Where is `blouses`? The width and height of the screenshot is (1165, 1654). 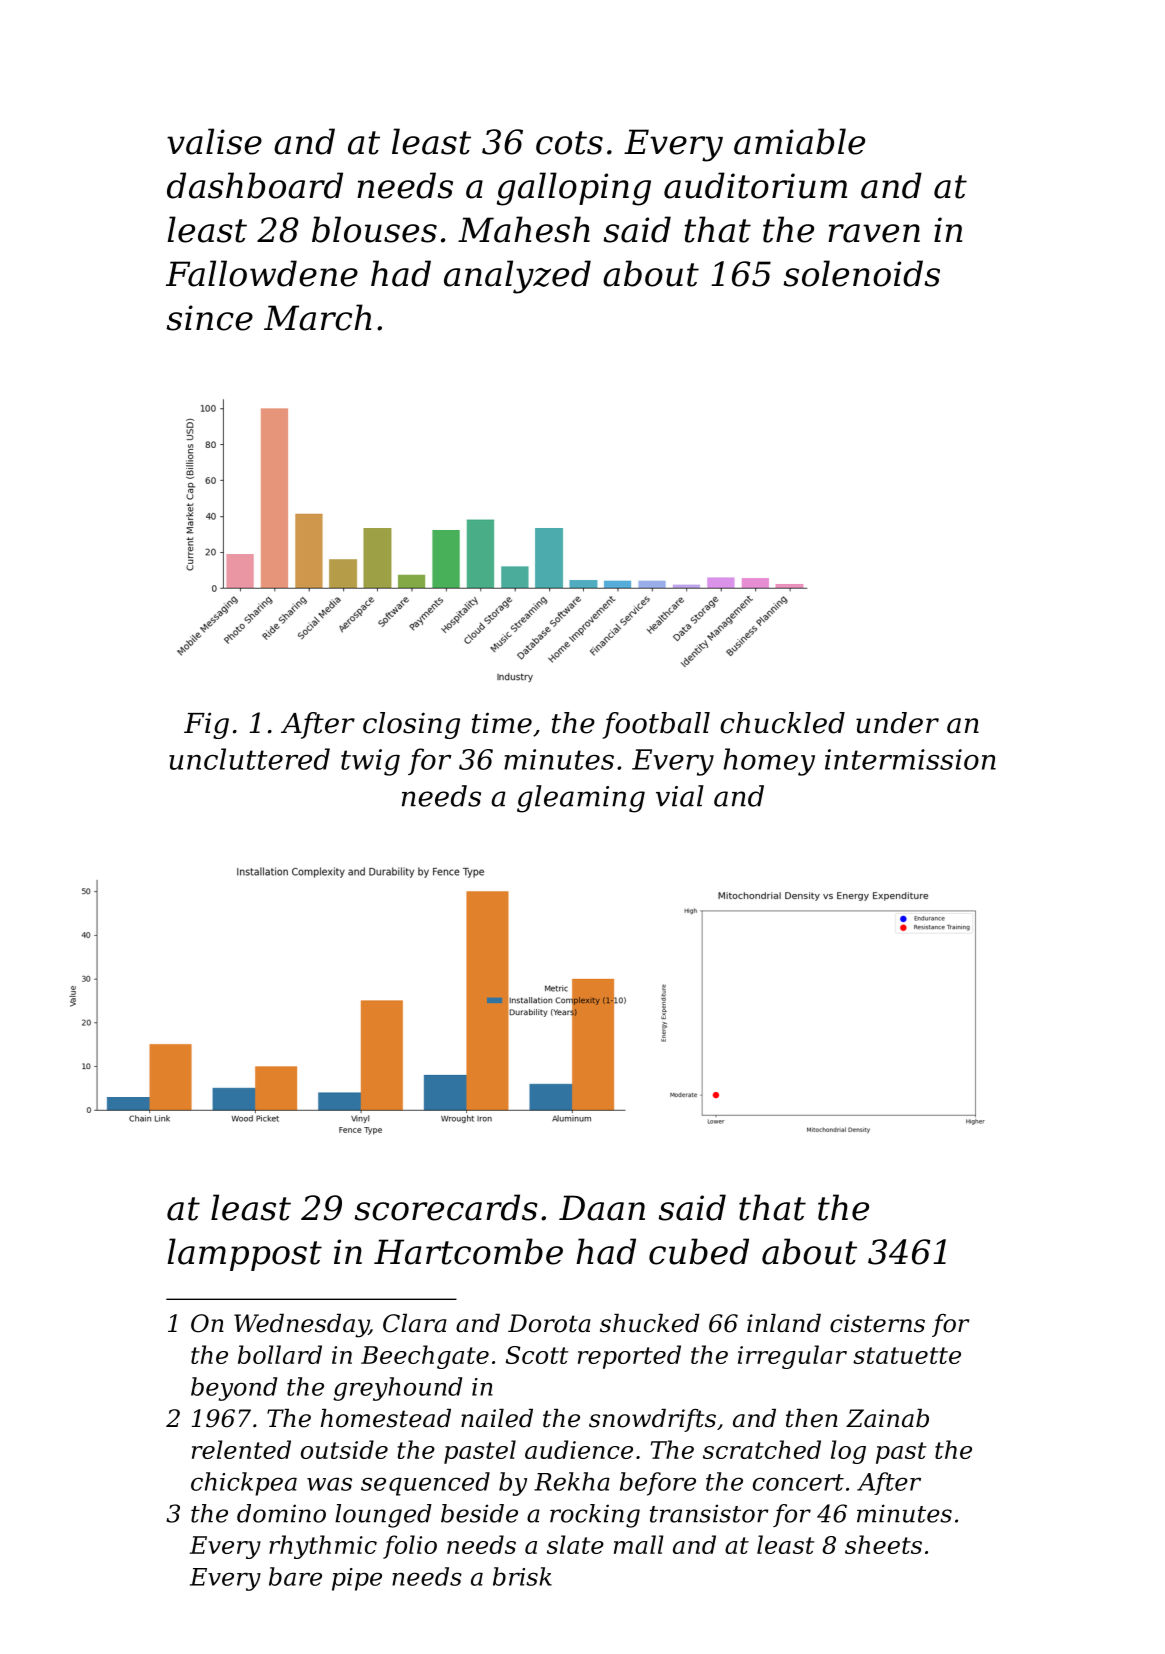
blouses is located at coordinates (374, 229).
